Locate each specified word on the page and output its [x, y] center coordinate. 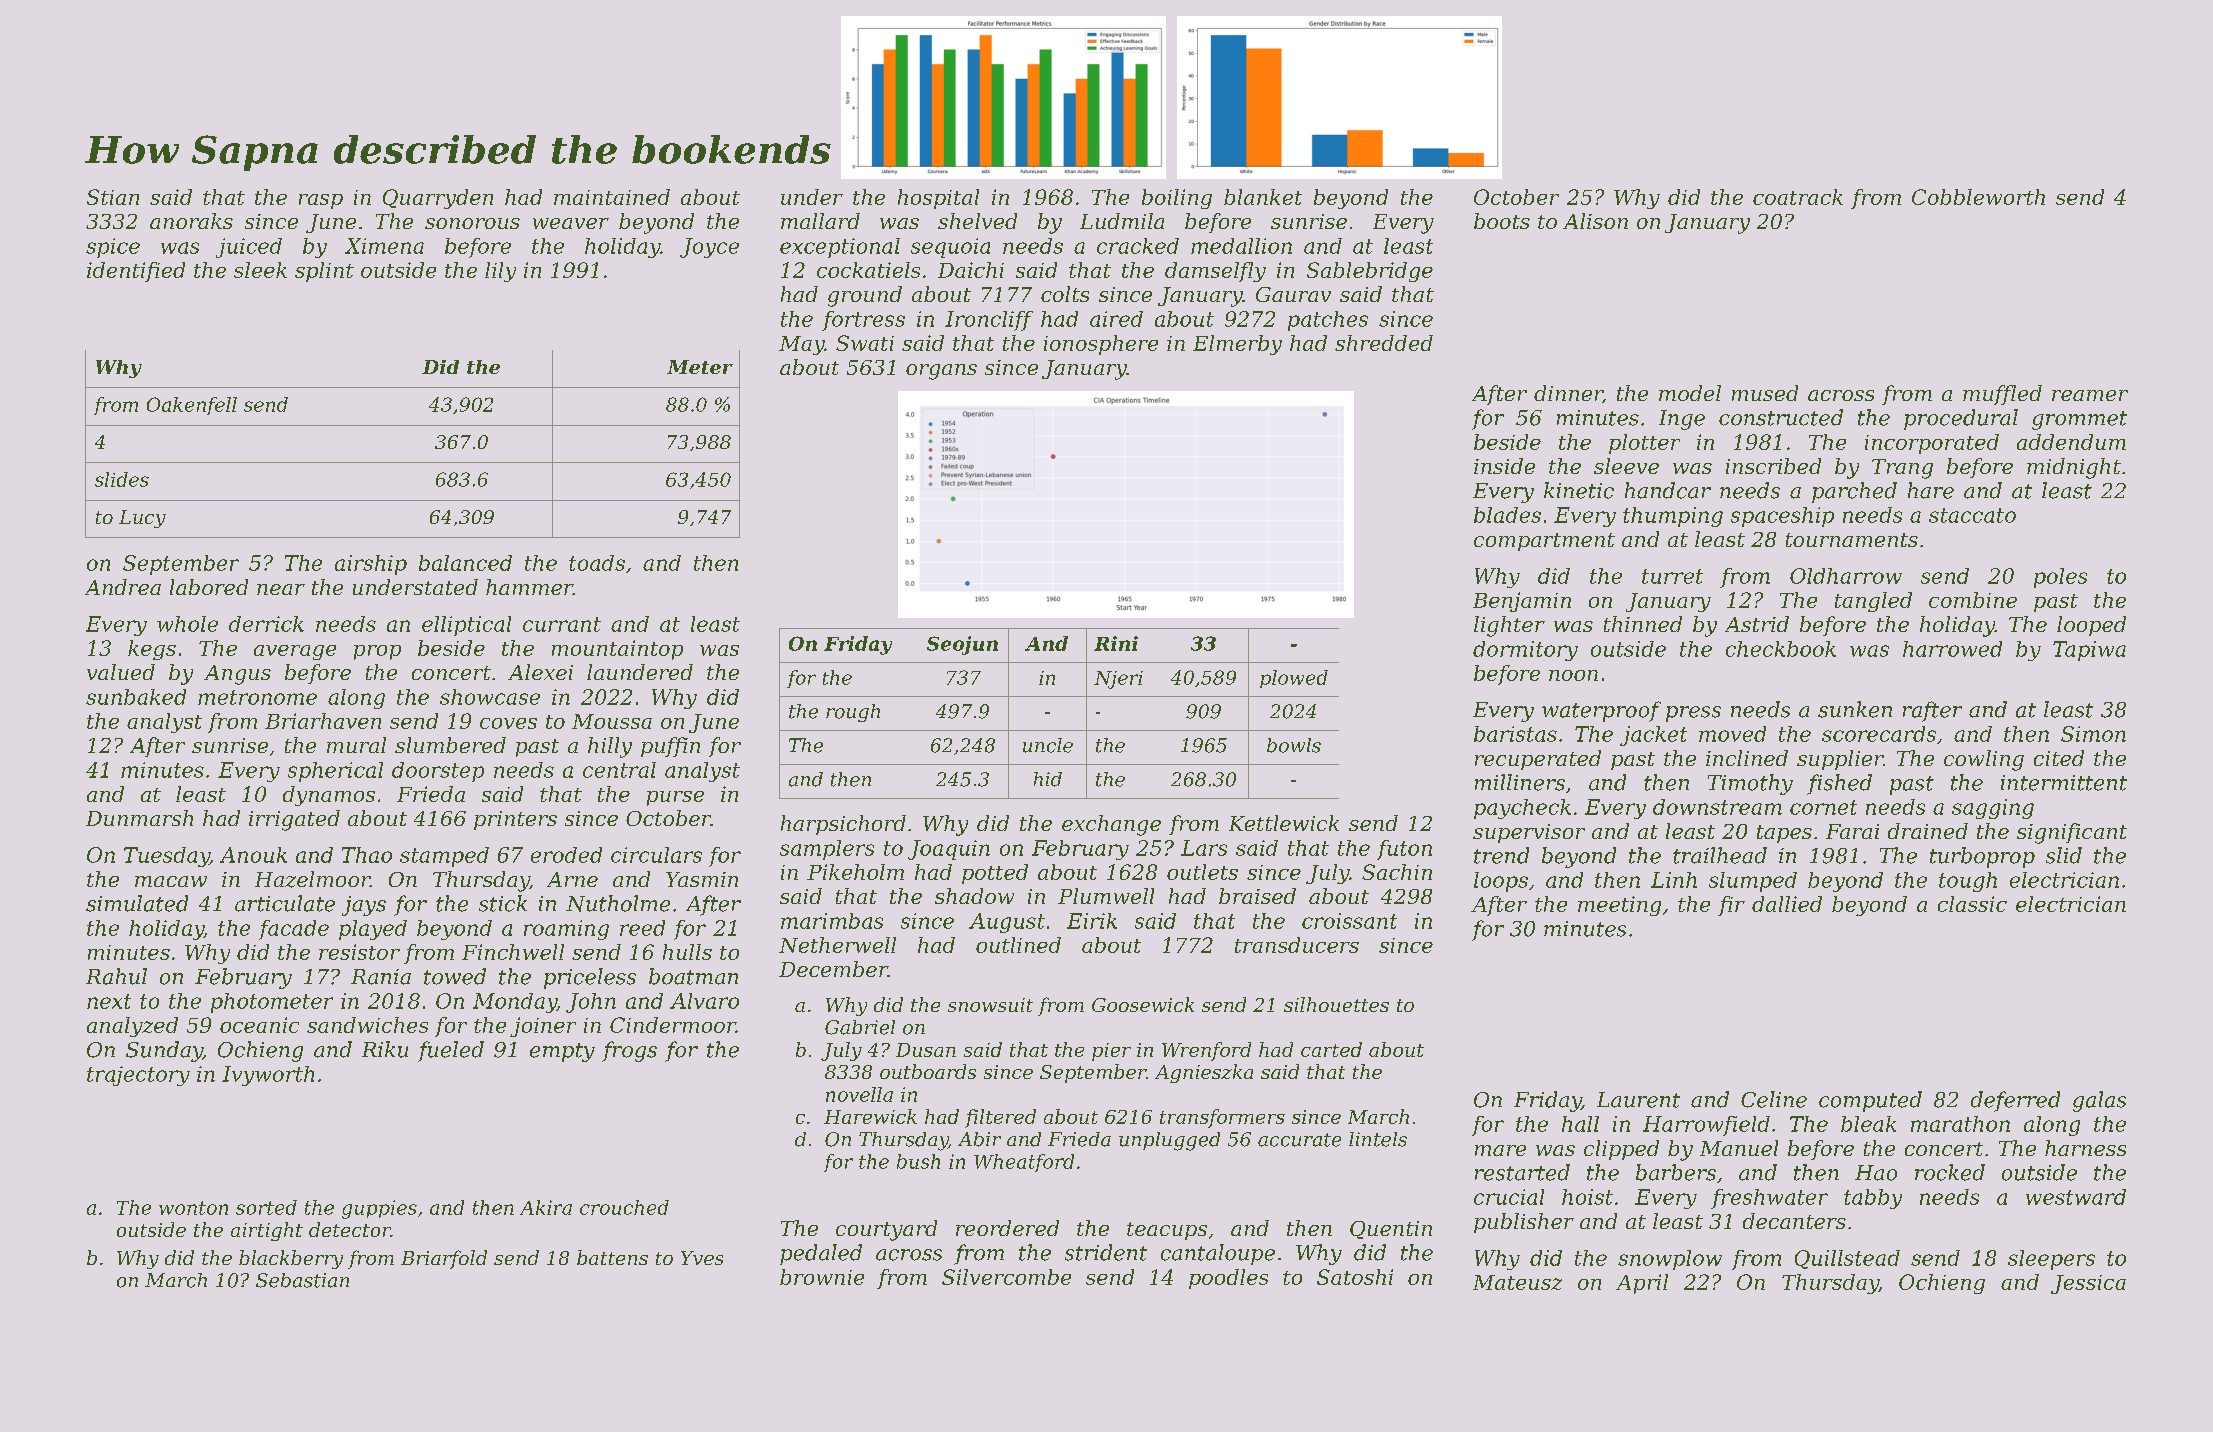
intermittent [2064, 783]
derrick [266, 624]
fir [1731, 906]
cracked [1138, 246]
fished [1839, 784]
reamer [2090, 395]
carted [1331, 1049]
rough [853, 713]
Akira [546, 1207]
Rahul [116, 976]
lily [500, 272]
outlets [1202, 872]
